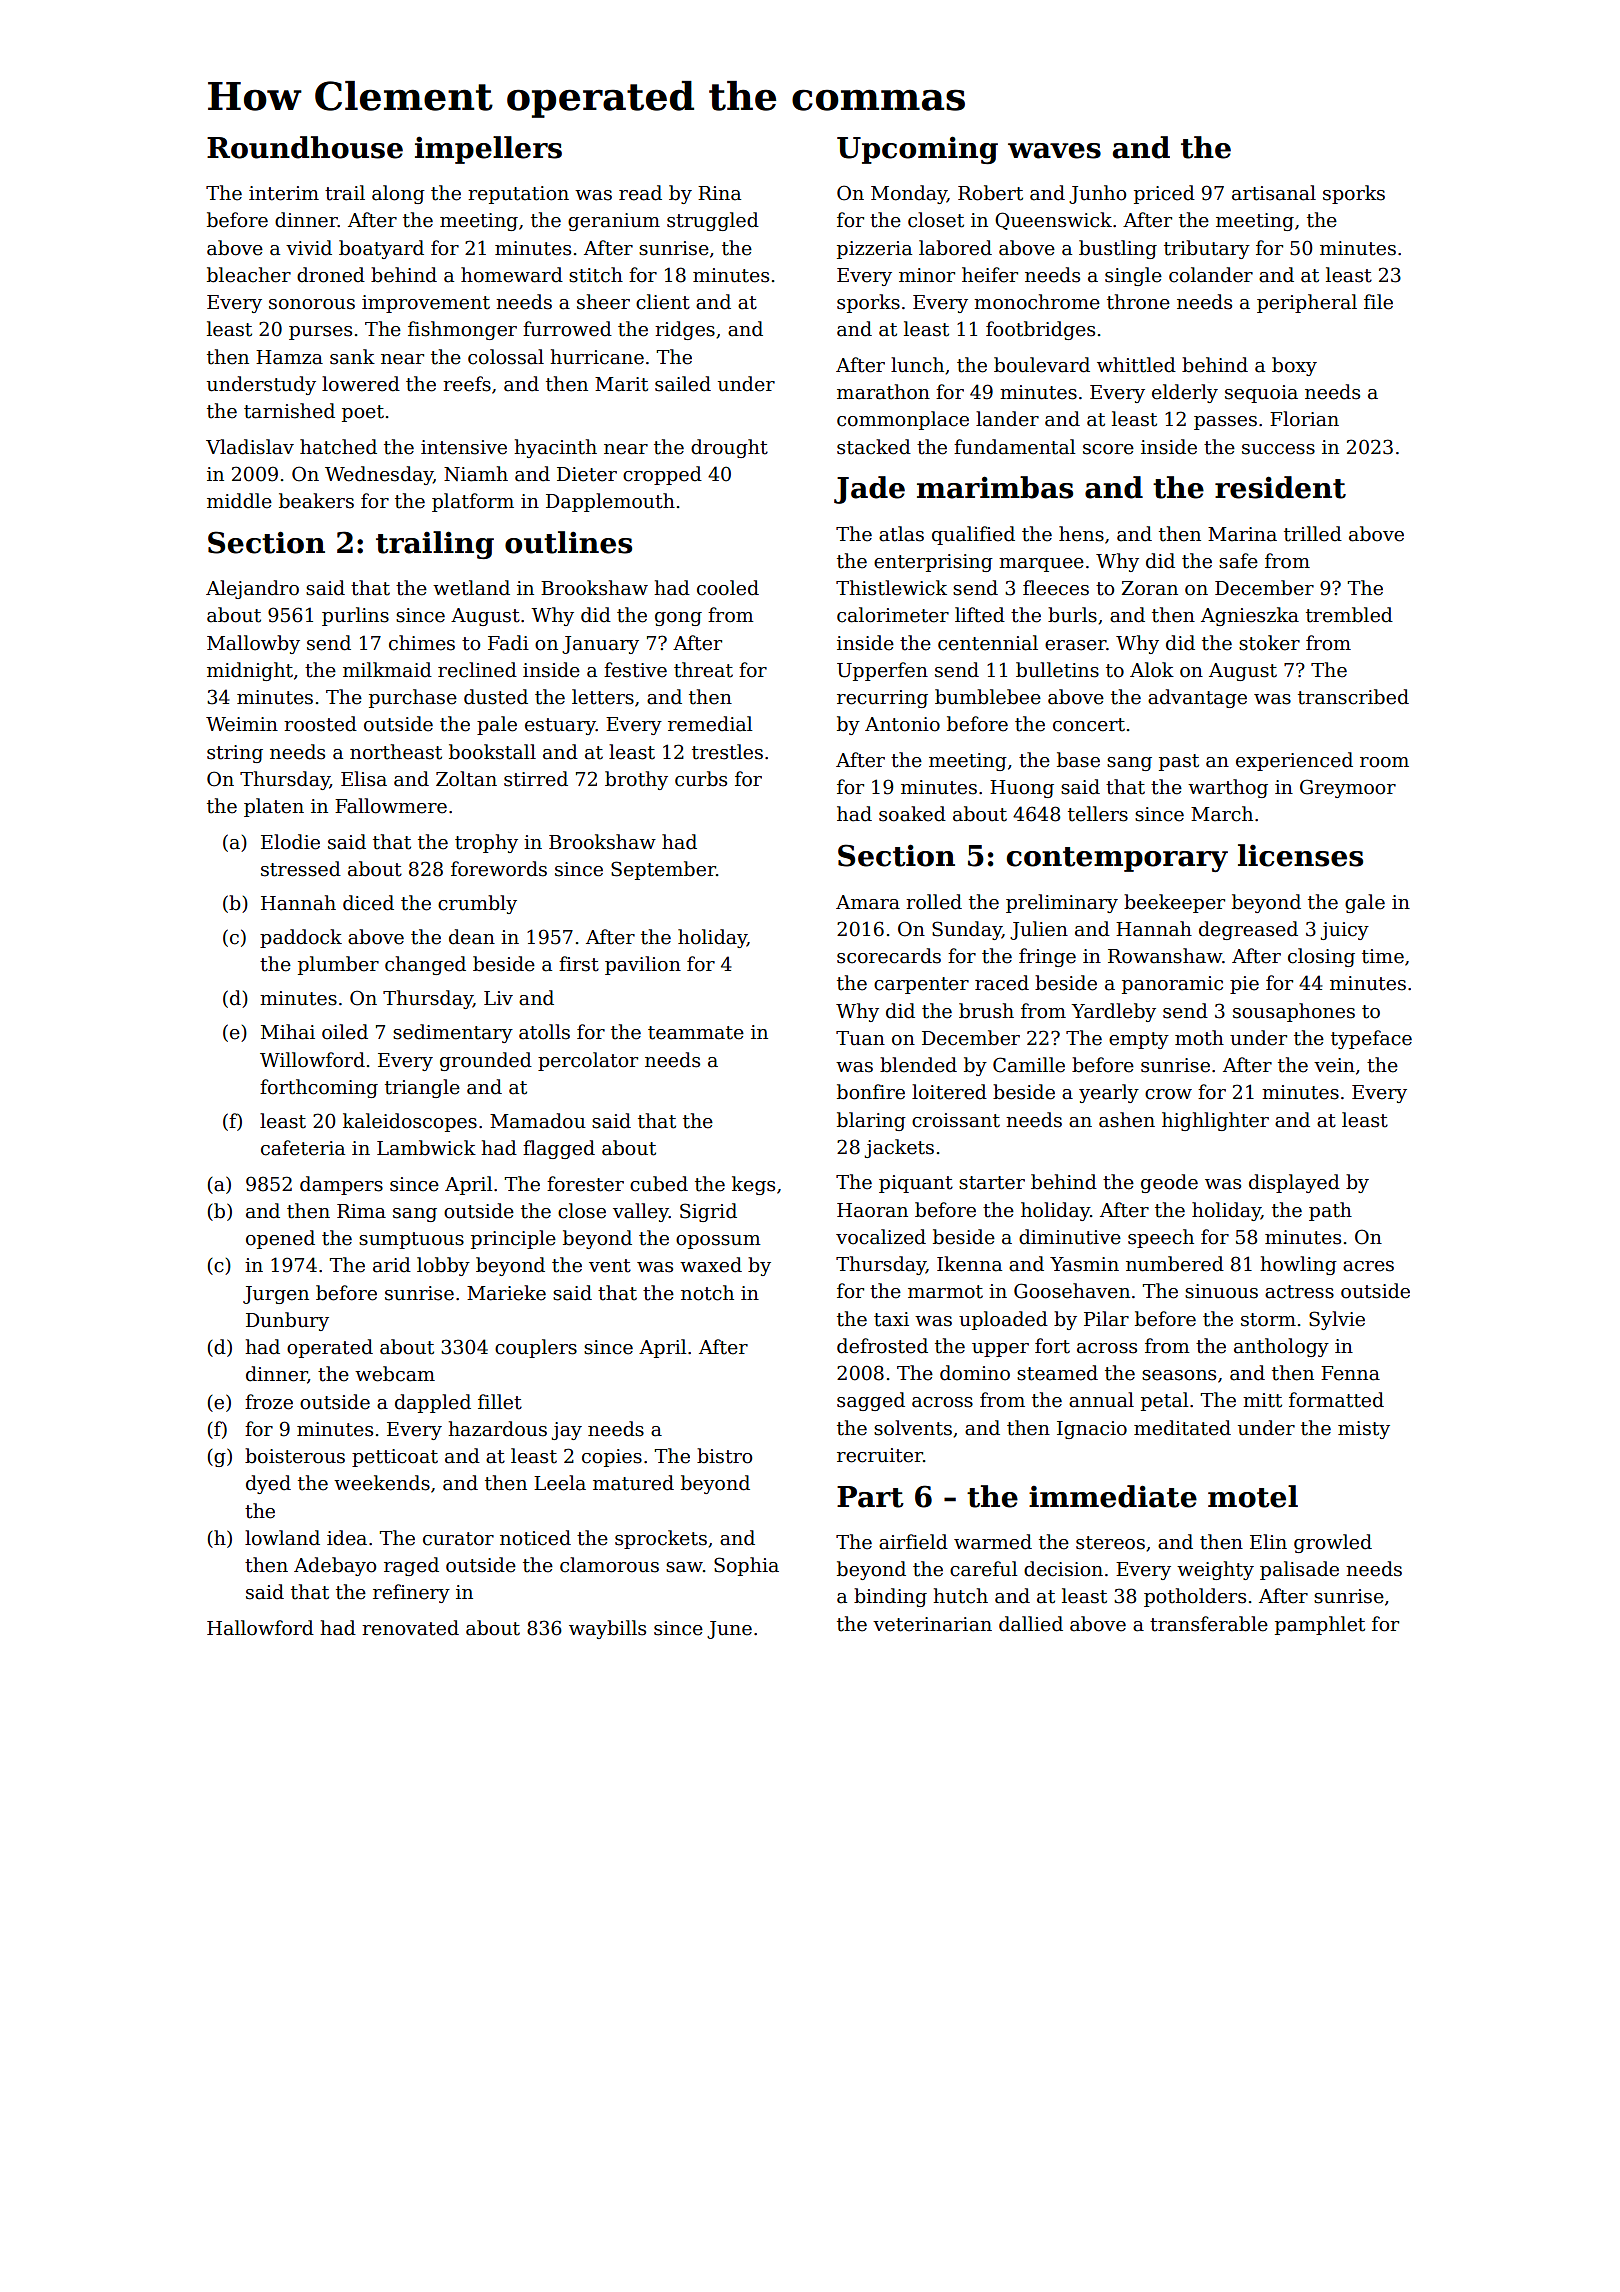  I want to click on acres, so click(1368, 1266).
